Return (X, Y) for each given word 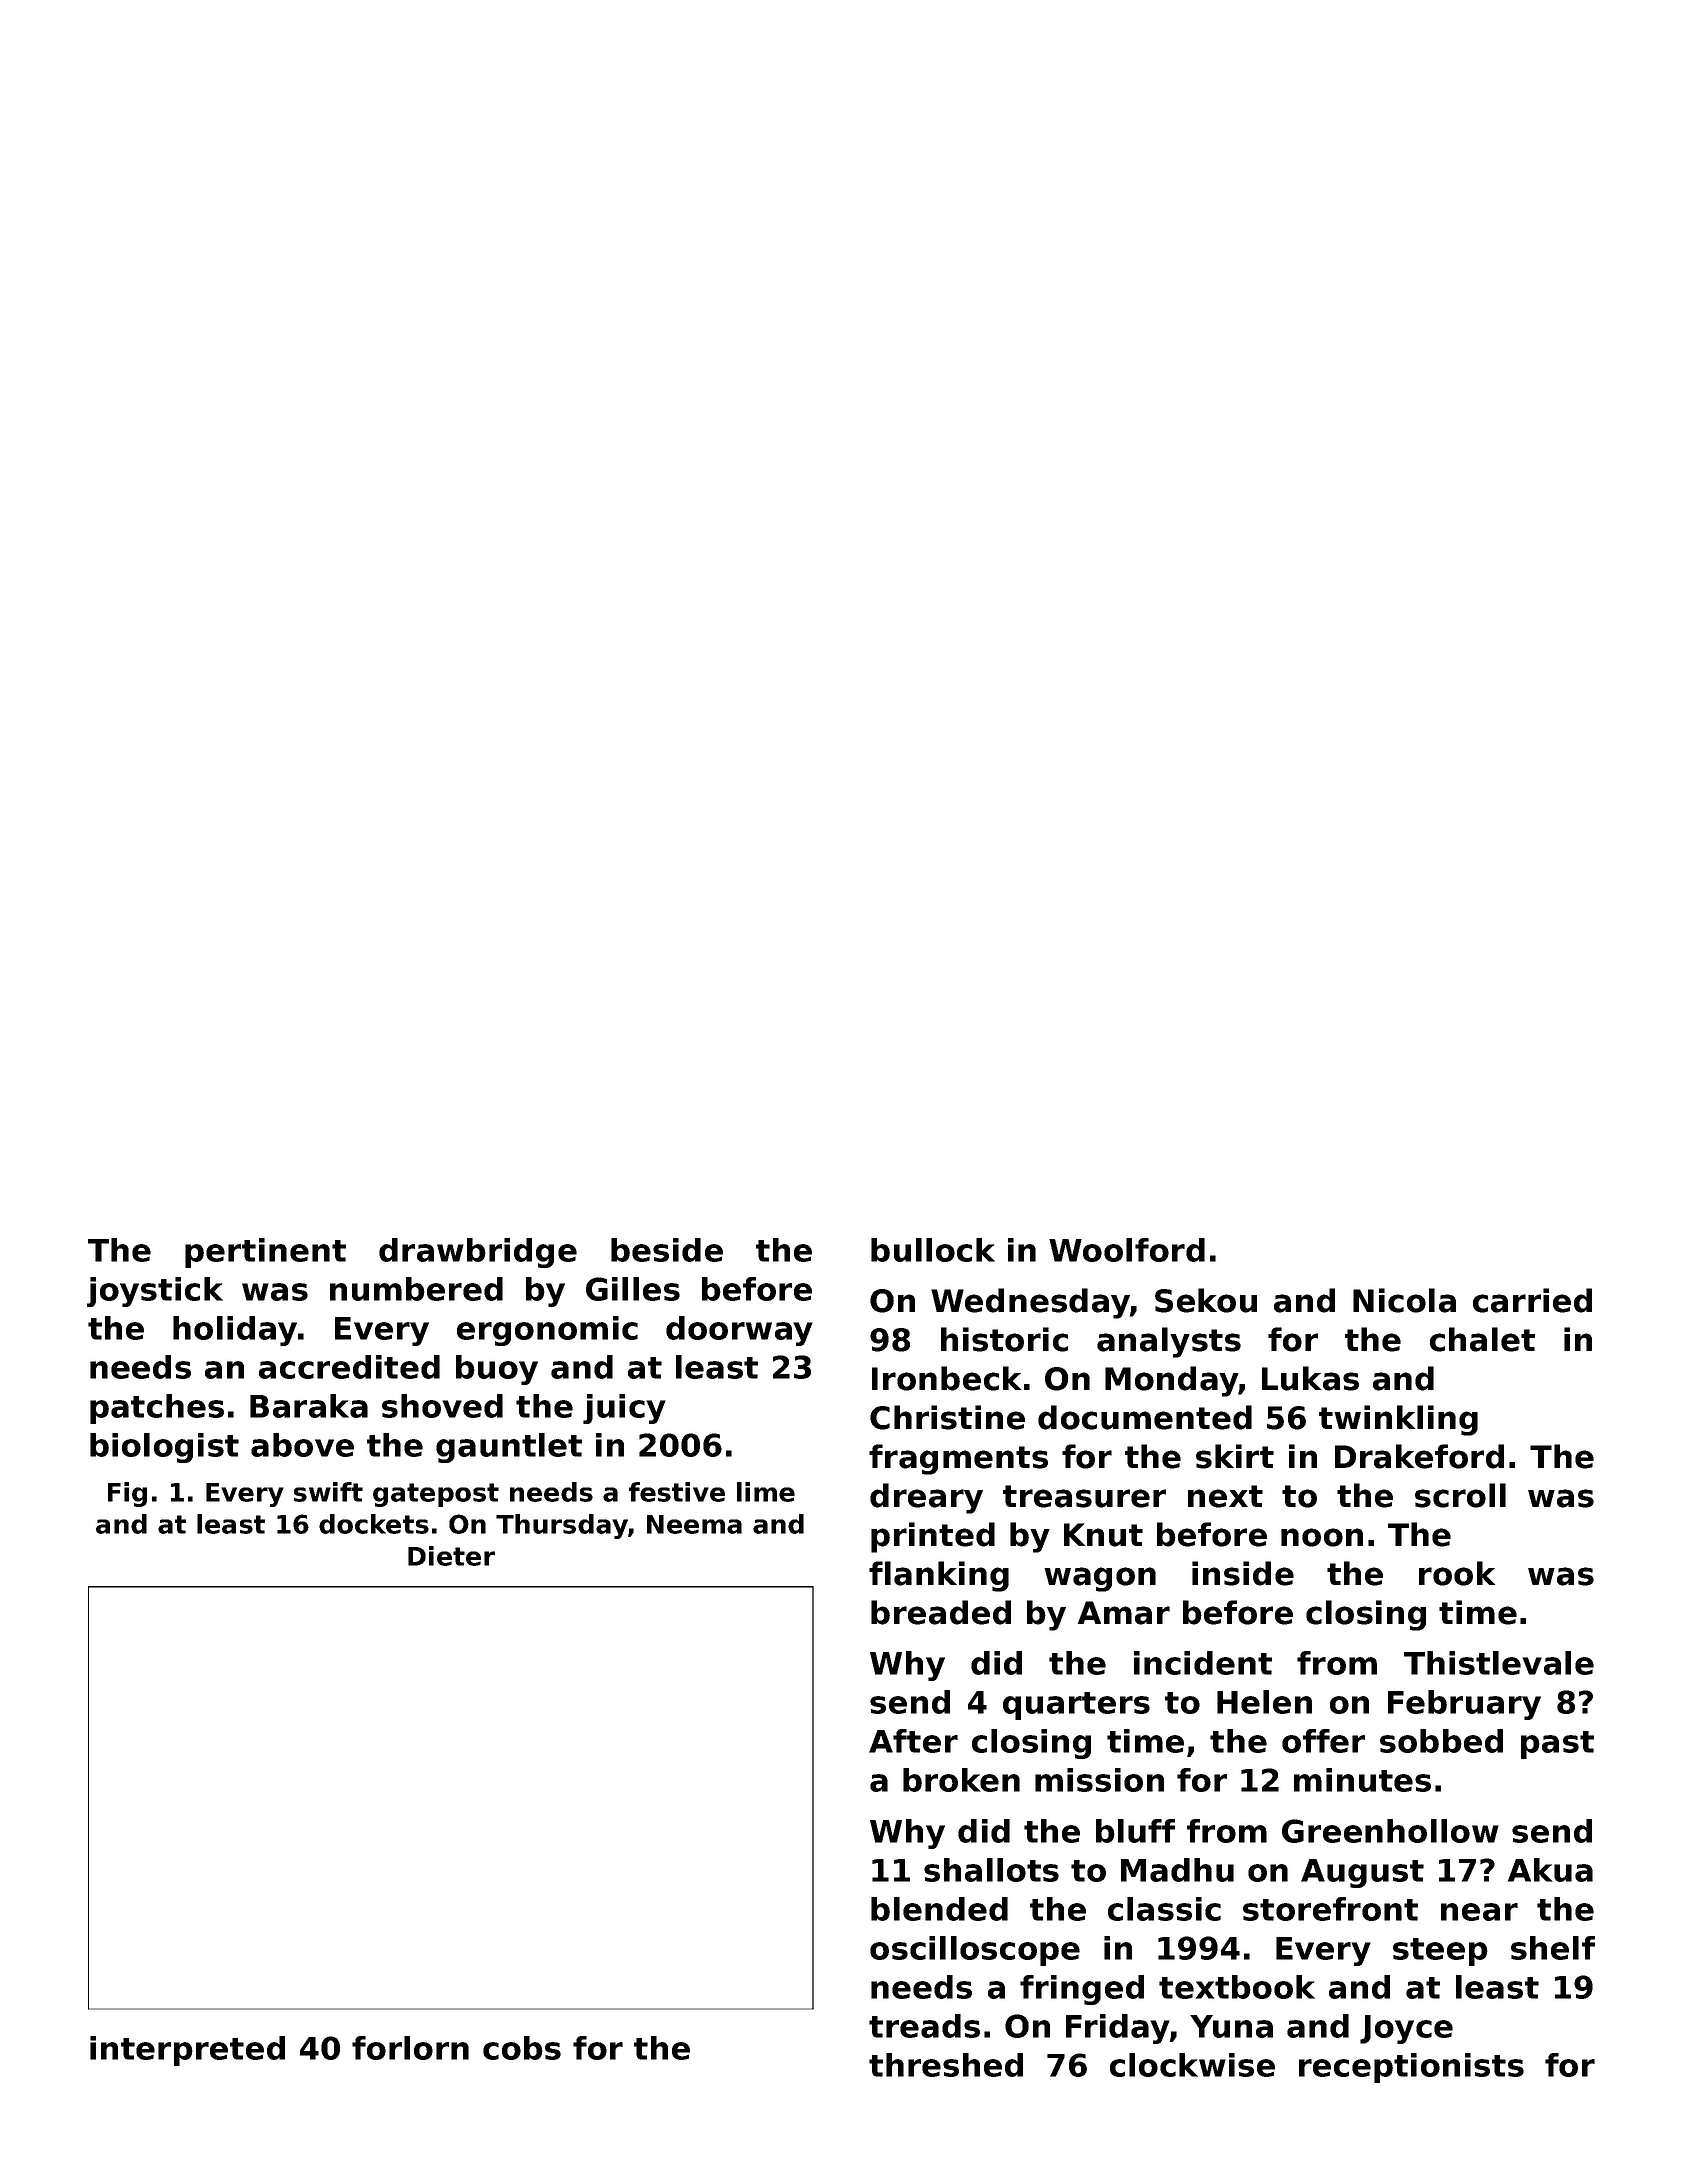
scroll (1460, 1495)
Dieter (451, 1556)
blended (939, 1909)
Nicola (1404, 1300)
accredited (349, 1367)
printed (933, 1537)
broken (961, 1780)
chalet (1482, 1339)
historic (1004, 1339)
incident (1203, 1663)
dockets (374, 1524)
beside (667, 1250)
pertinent (265, 1253)
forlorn (410, 2048)
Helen (1264, 1702)
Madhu (1177, 1870)
